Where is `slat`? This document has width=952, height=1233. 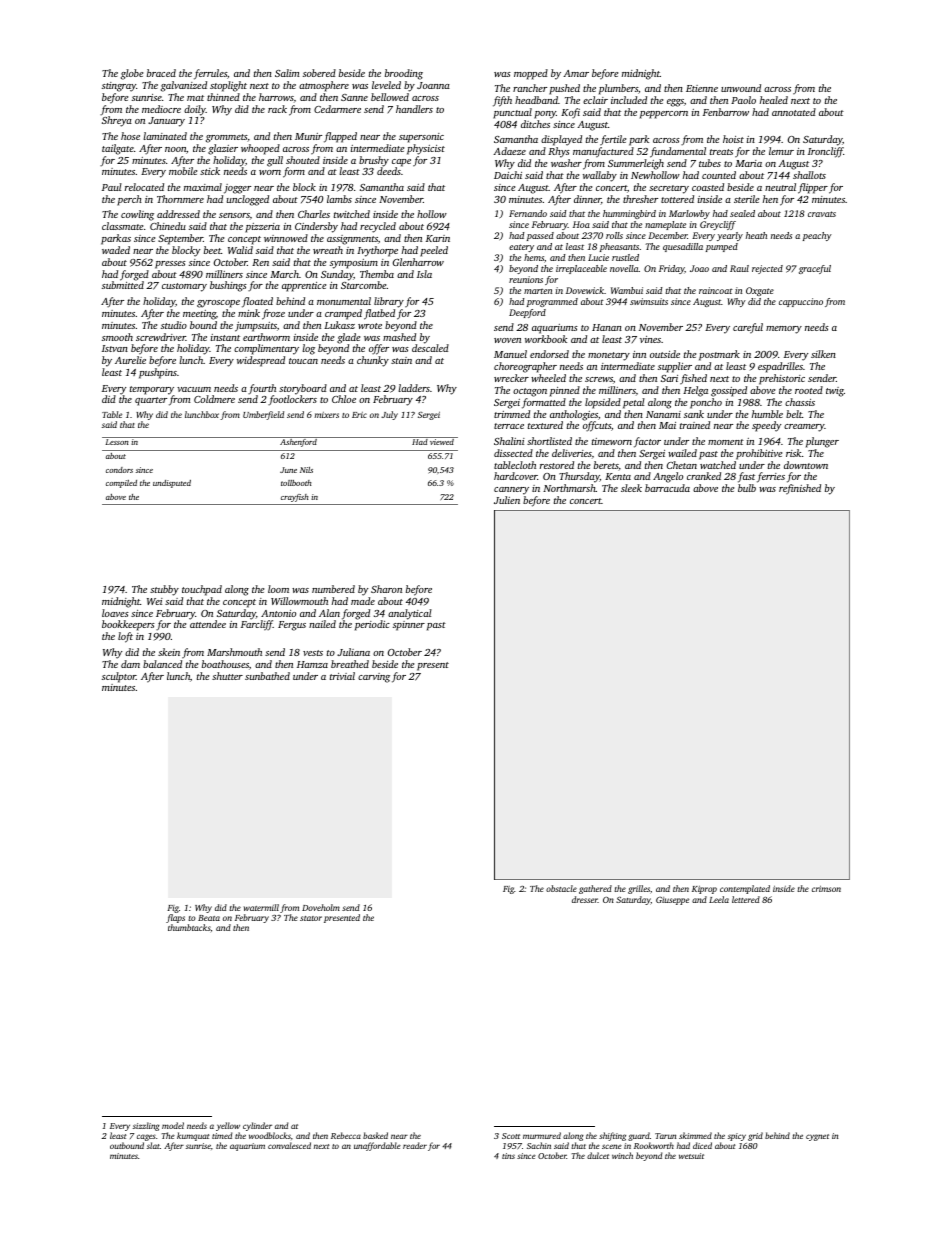 slat is located at coordinates (153, 1145).
